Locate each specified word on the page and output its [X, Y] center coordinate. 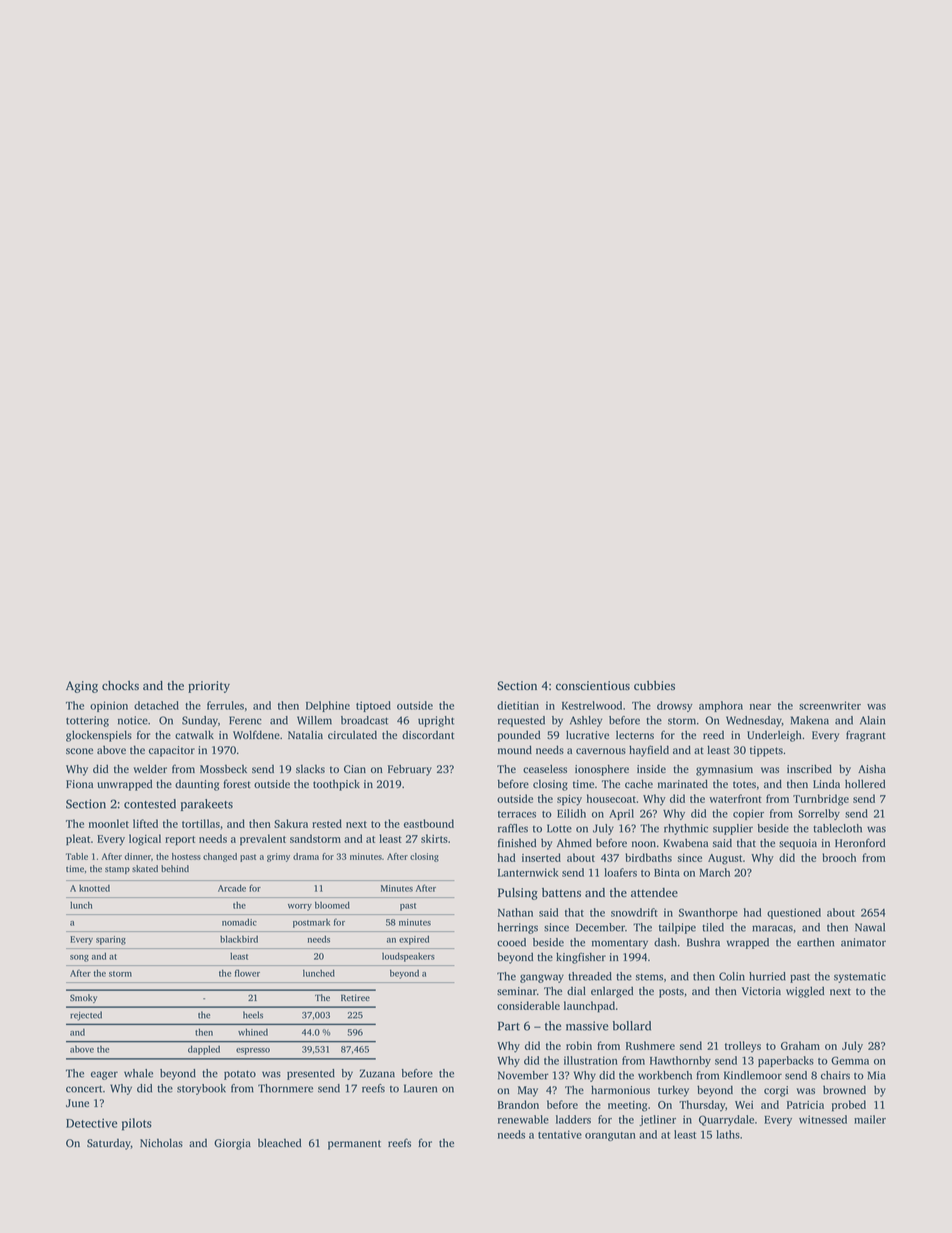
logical [145, 840]
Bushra [703, 942]
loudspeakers [408, 957]
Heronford [860, 842]
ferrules [225, 705]
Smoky [83, 998]
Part [509, 1026]
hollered [865, 783]
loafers [620, 872]
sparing [111, 940]
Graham [800, 1045]
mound [515, 749]
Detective [91, 1123]
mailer [870, 1119]
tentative [560, 1134]
